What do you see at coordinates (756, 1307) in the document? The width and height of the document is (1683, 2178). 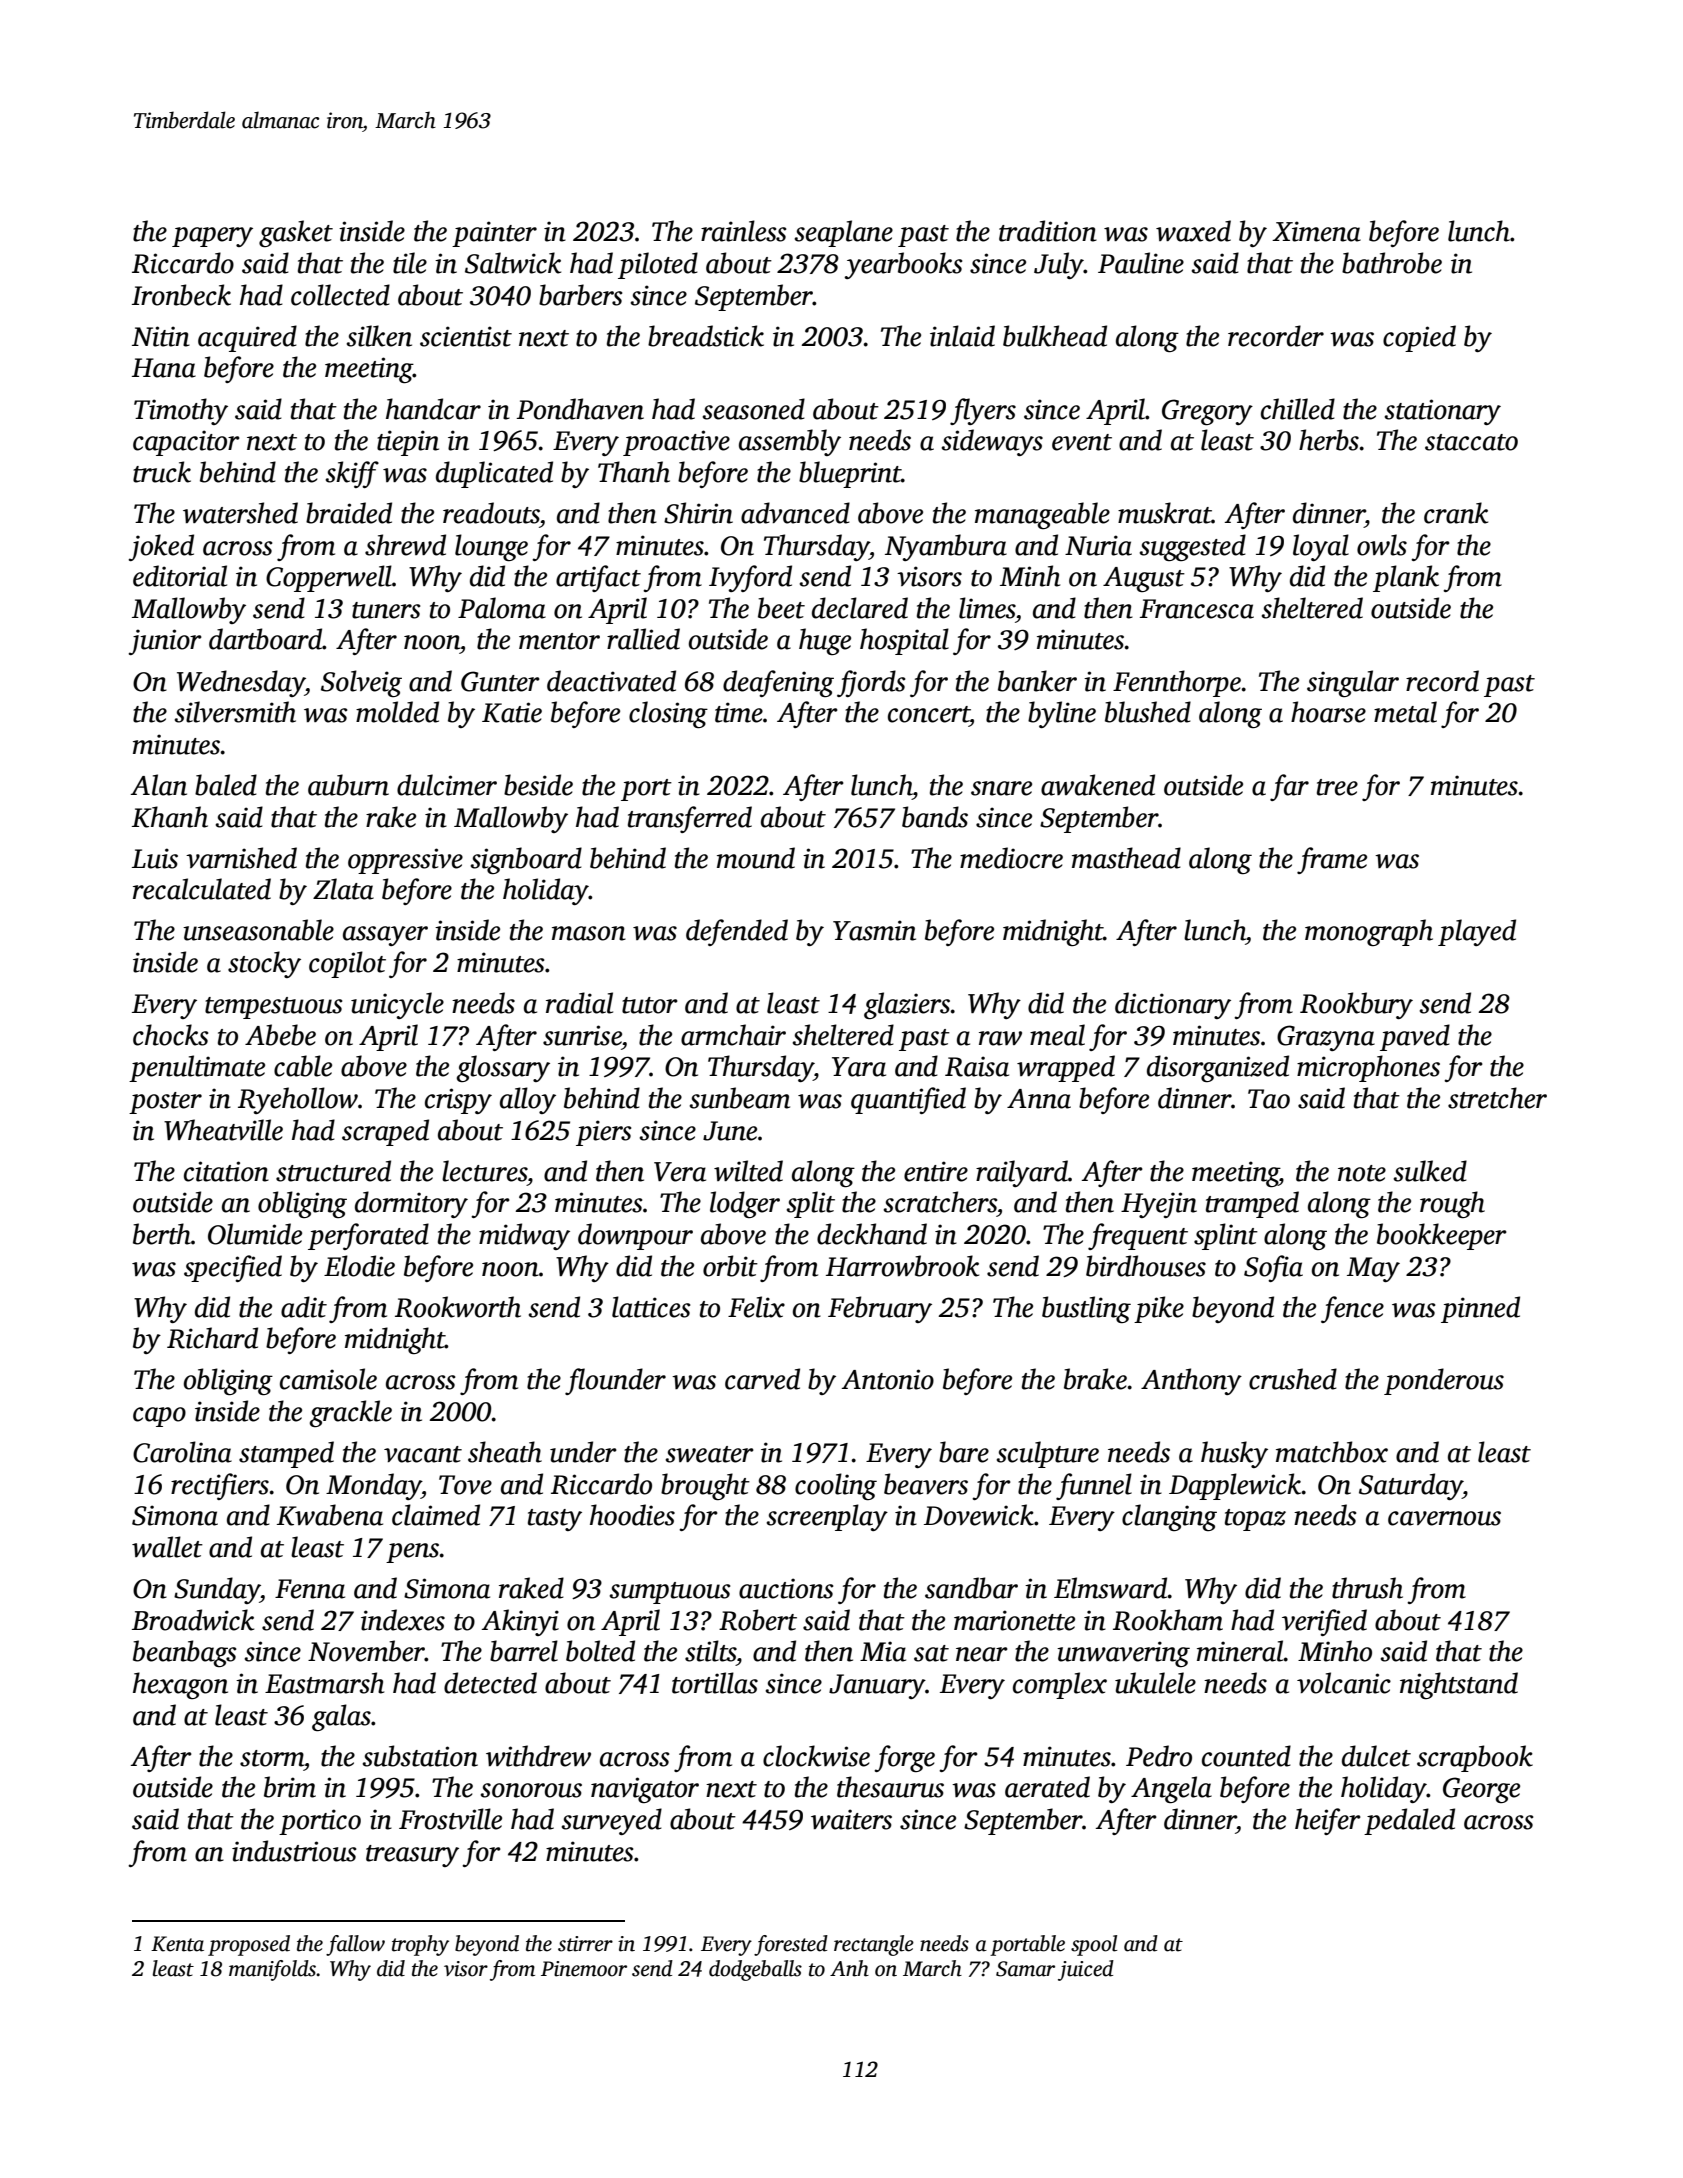 I see `Felix` at bounding box center [756, 1307].
